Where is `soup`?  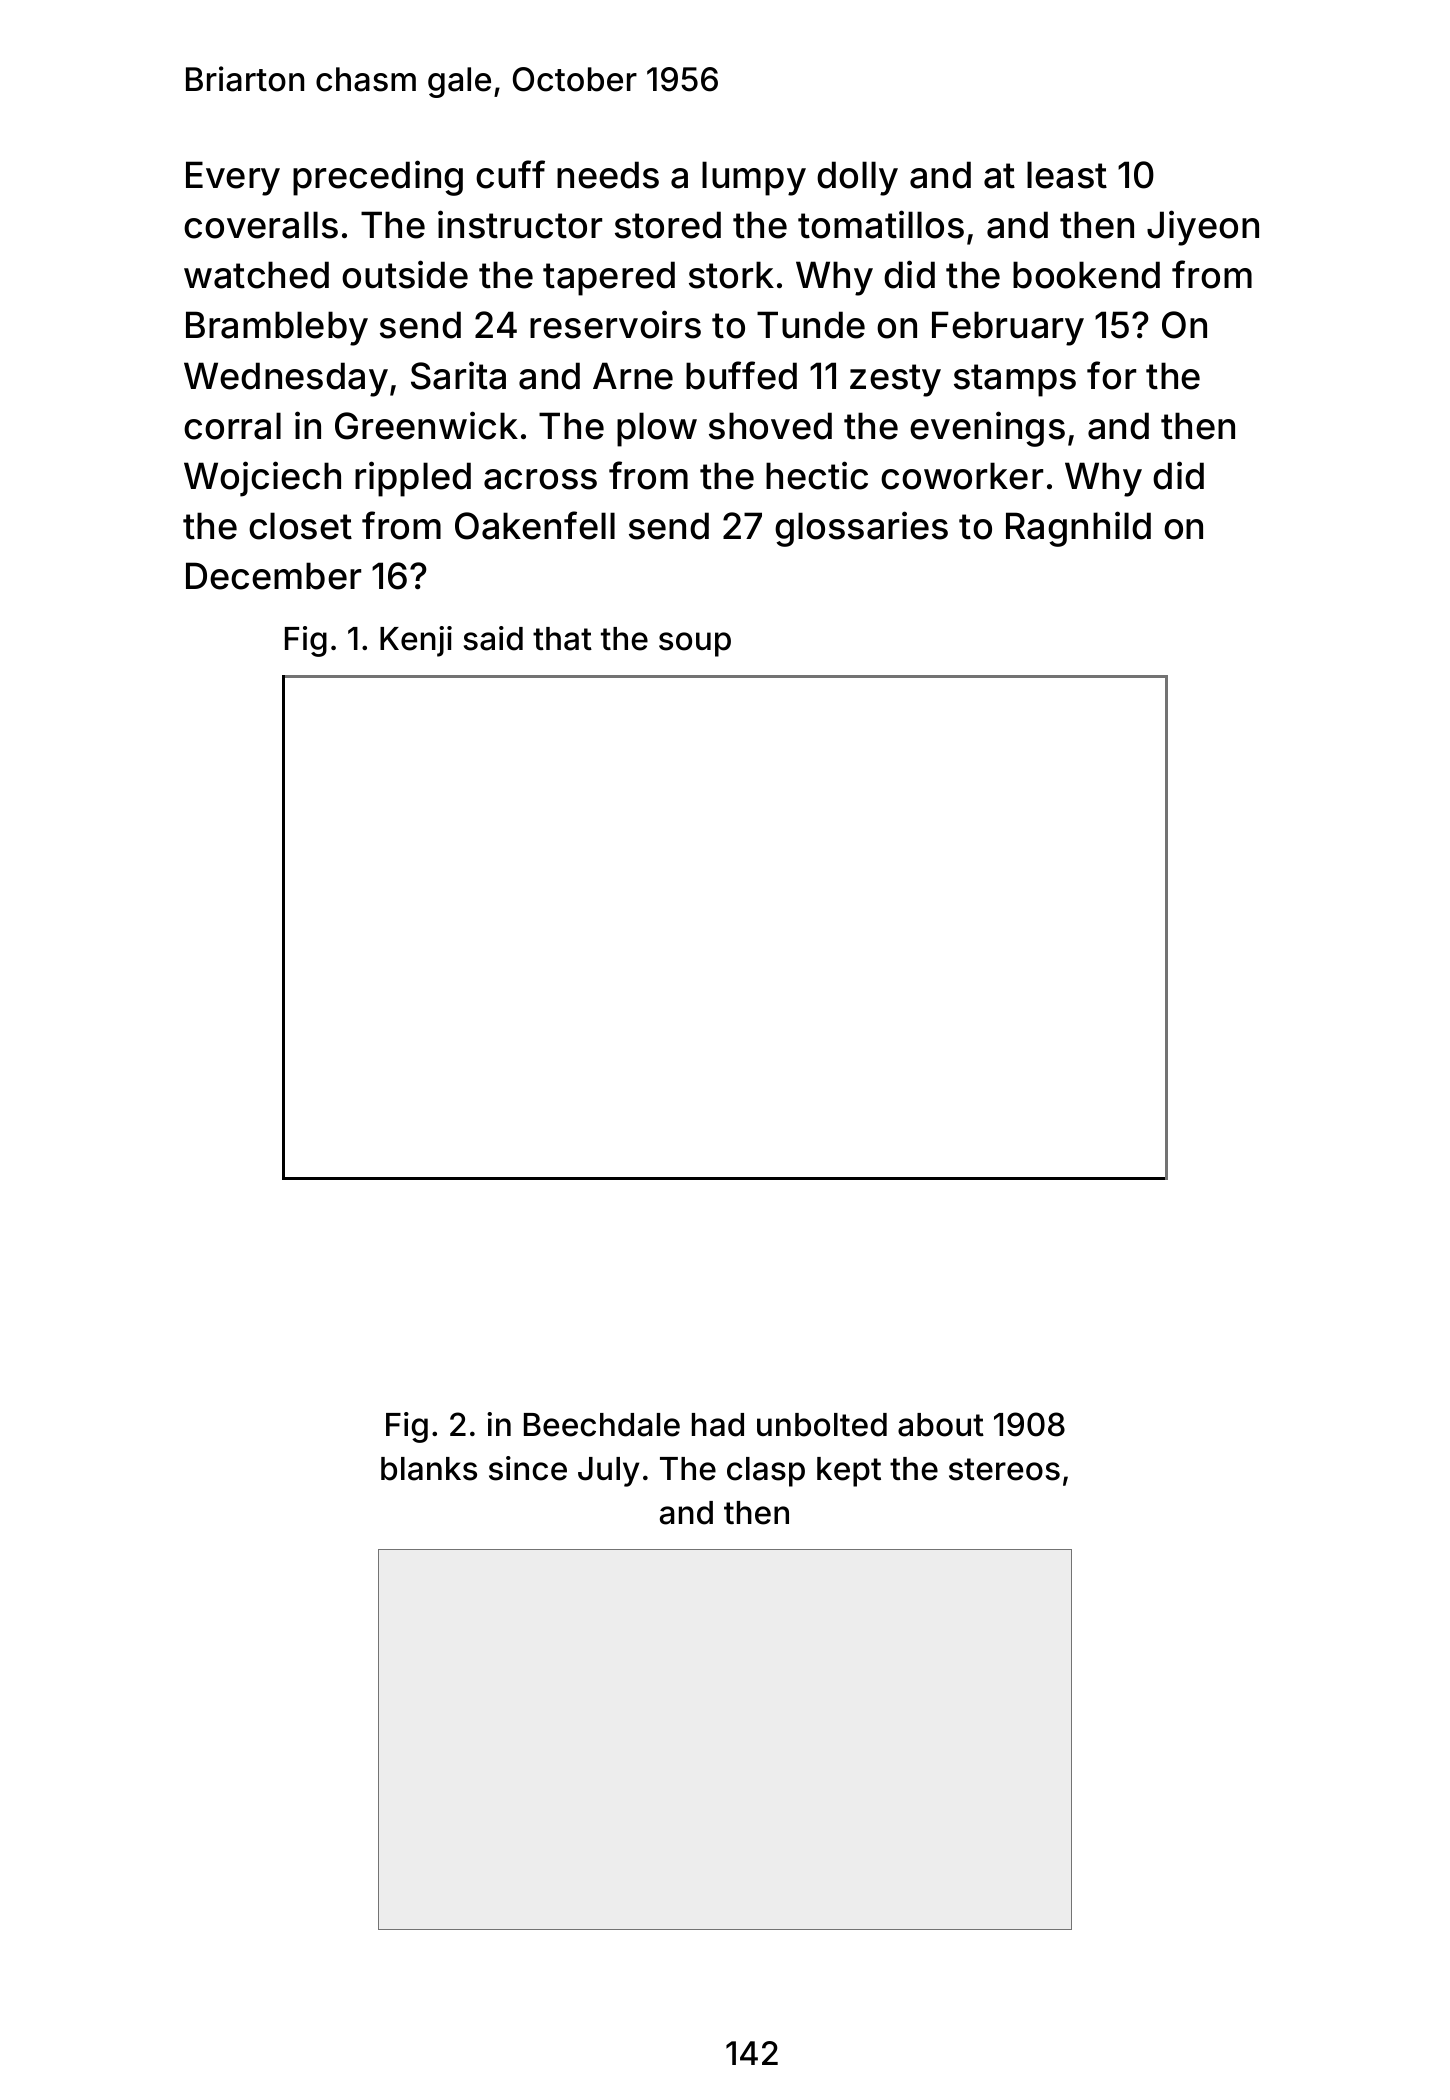 soup is located at coordinates (695, 644).
